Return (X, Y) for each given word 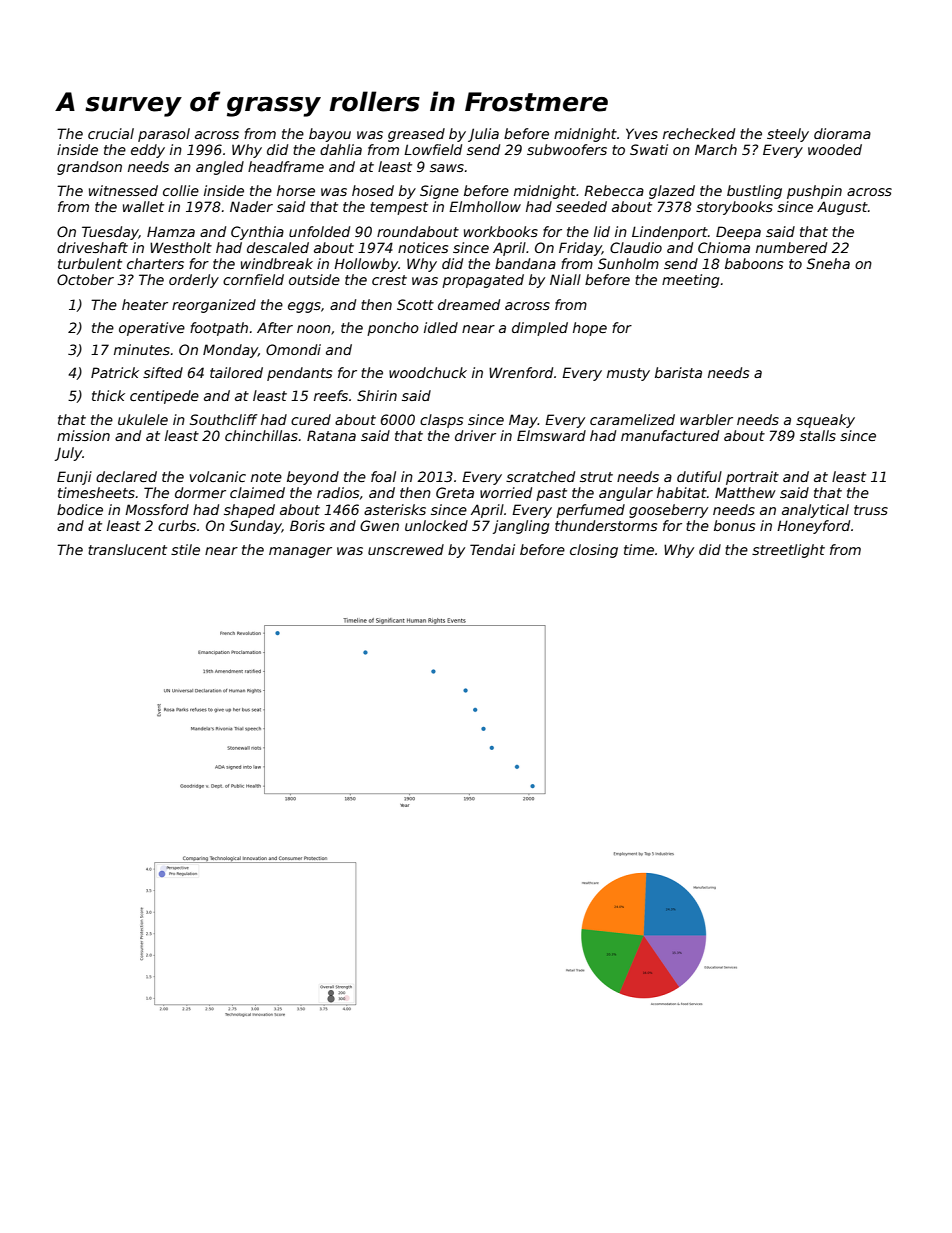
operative (152, 329)
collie (181, 190)
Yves (642, 133)
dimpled (540, 329)
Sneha (828, 263)
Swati (649, 149)
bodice (80, 509)
